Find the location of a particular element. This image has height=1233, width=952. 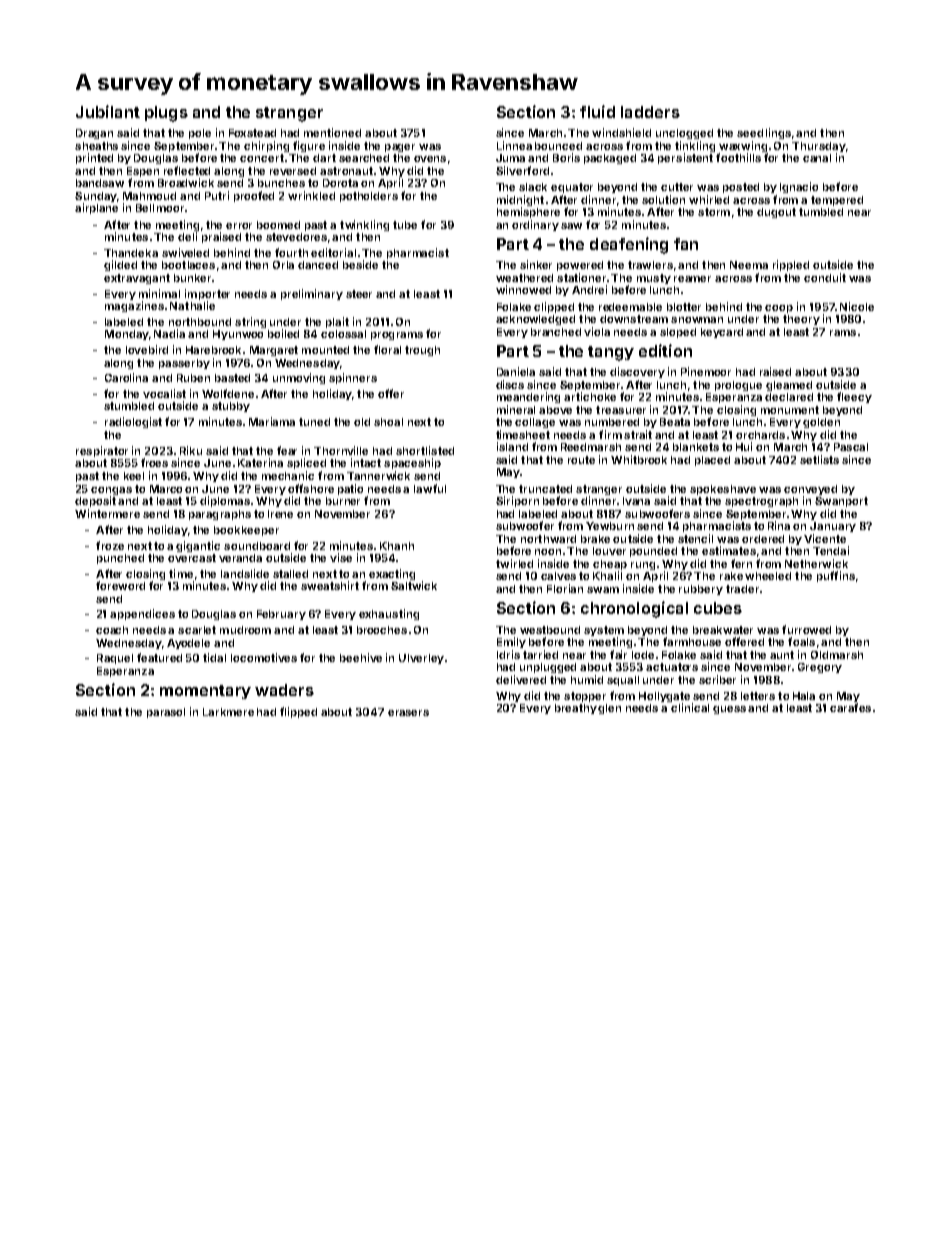

Emily is located at coordinates (511, 642).
